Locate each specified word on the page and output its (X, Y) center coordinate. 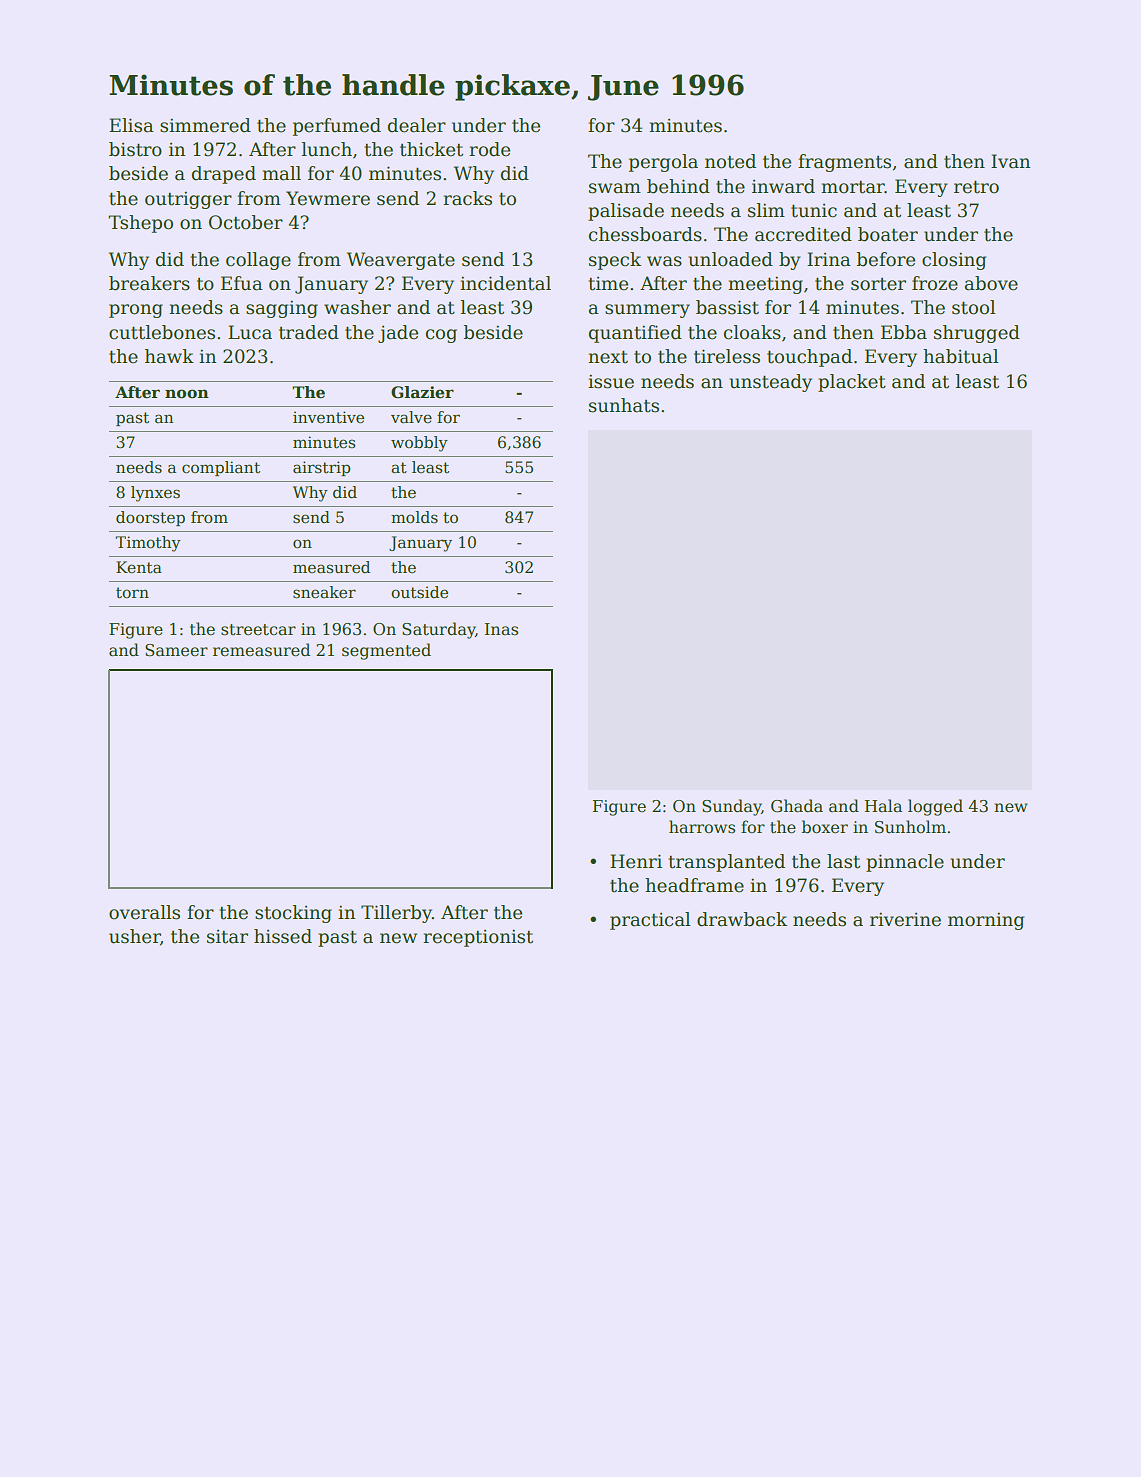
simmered (205, 125)
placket (852, 383)
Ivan (1010, 161)
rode (489, 149)
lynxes (155, 494)
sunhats (624, 405)
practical (650, 921)
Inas (501, 629)
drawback (742, 919)
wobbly (419, 444)
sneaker (324, 592)
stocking (293, 914)
